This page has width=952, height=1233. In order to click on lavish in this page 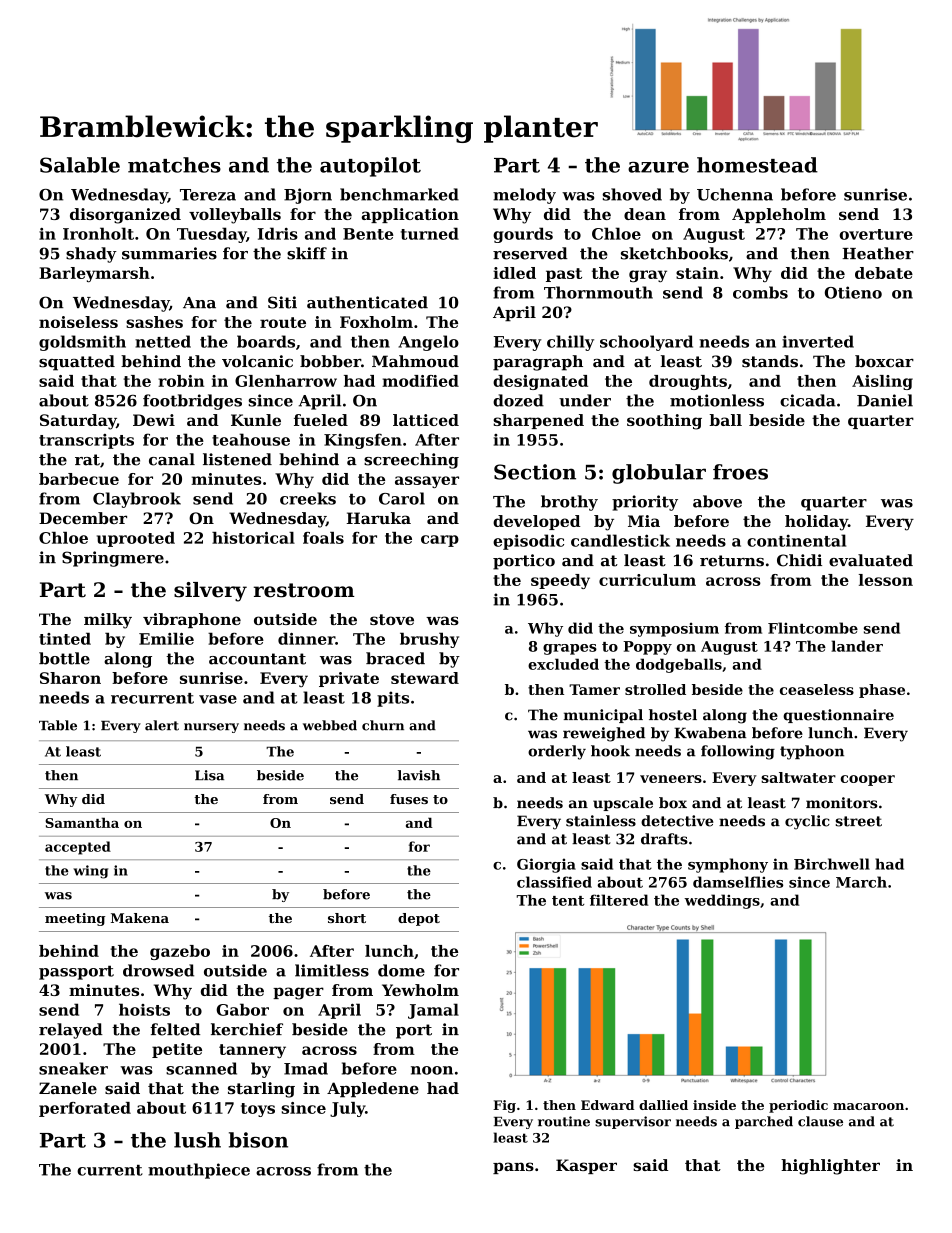, I will do `click(419, 775)`.
